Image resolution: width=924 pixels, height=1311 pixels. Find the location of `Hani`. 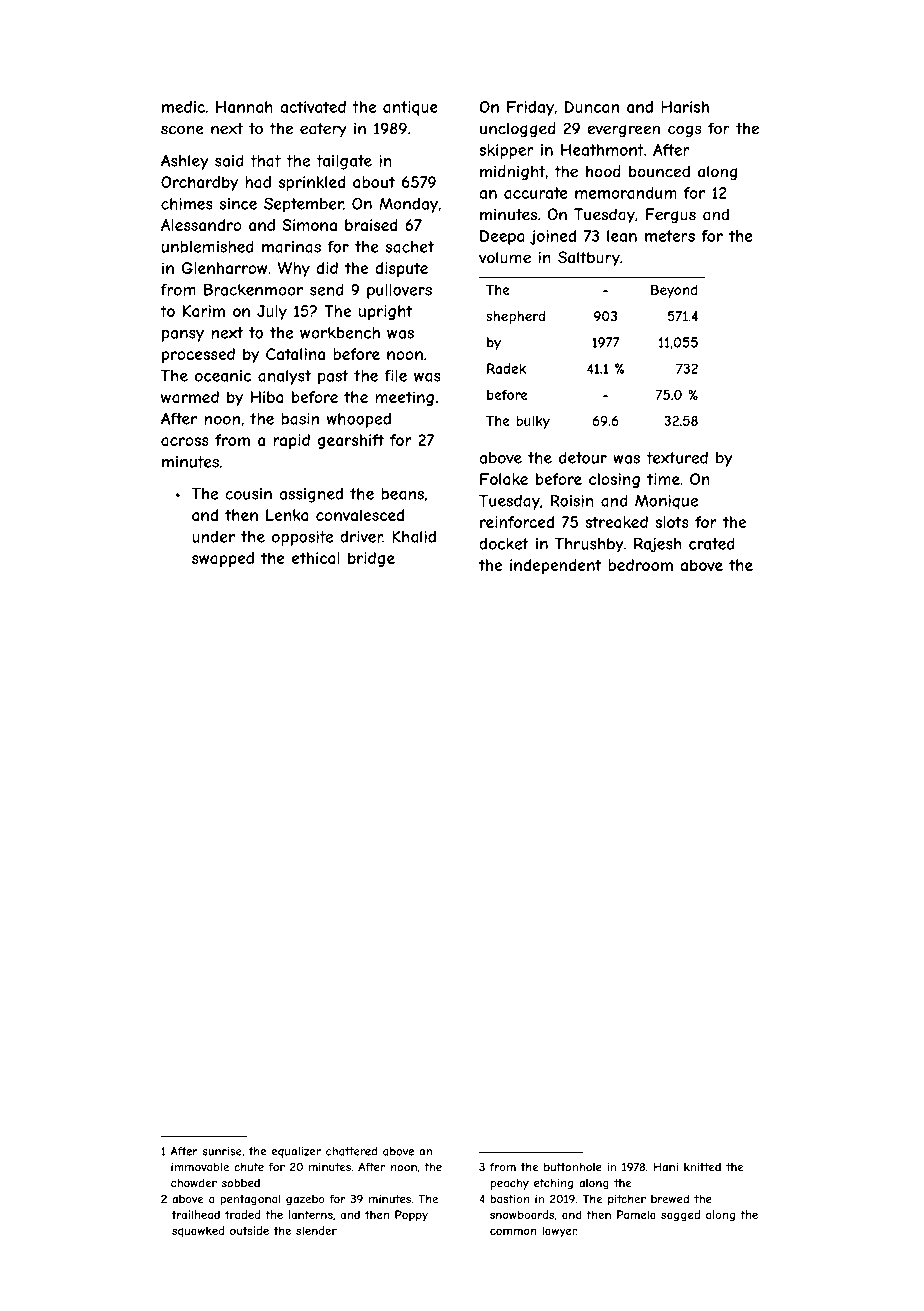

Hani is located at coordinates (665, 1166).
